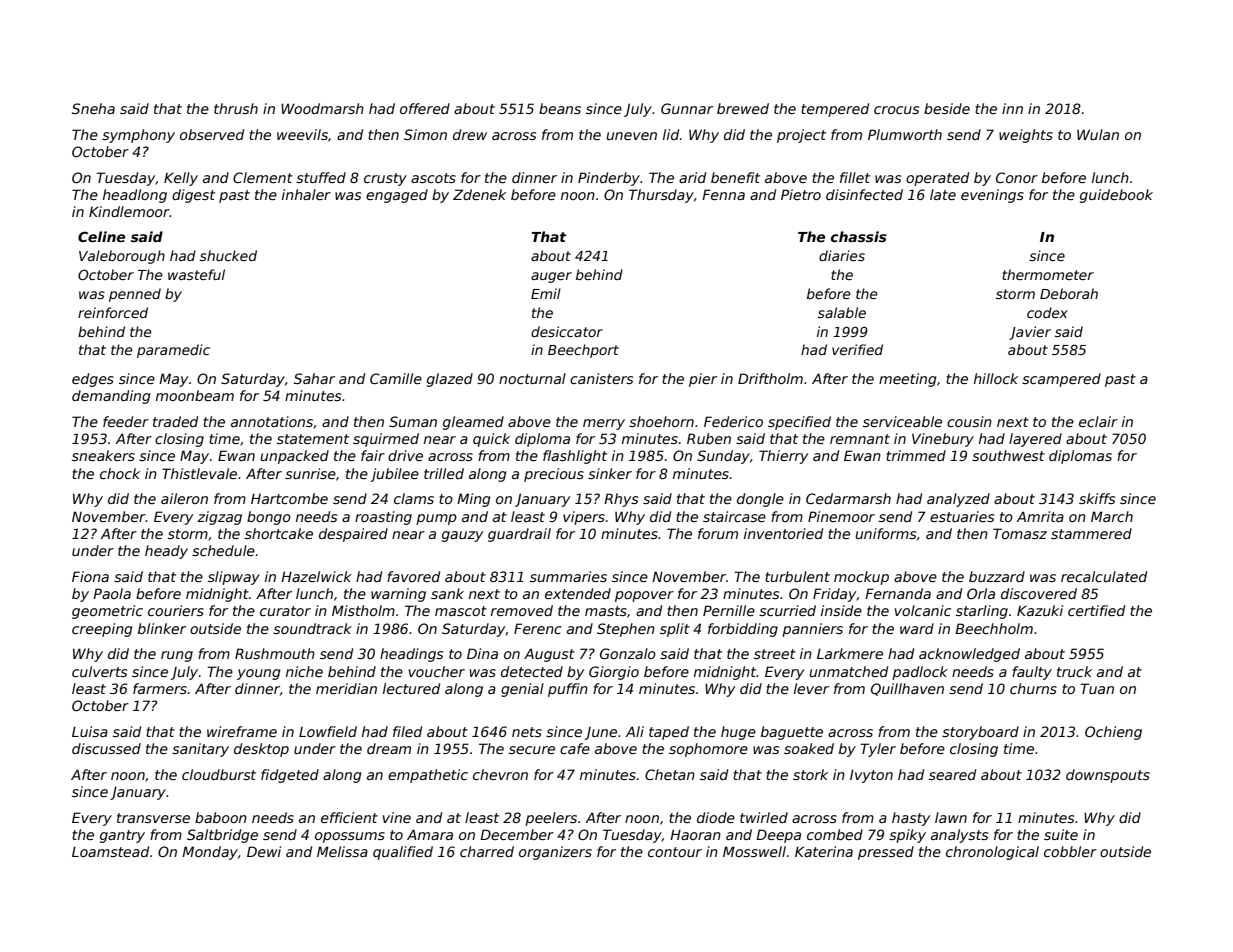 Image resolution: width=1233 pixels, height=952 pixels. What do you see at coordinates (294, 457) in the document?
I see `unpacked` at bounding box center [294, 457].
